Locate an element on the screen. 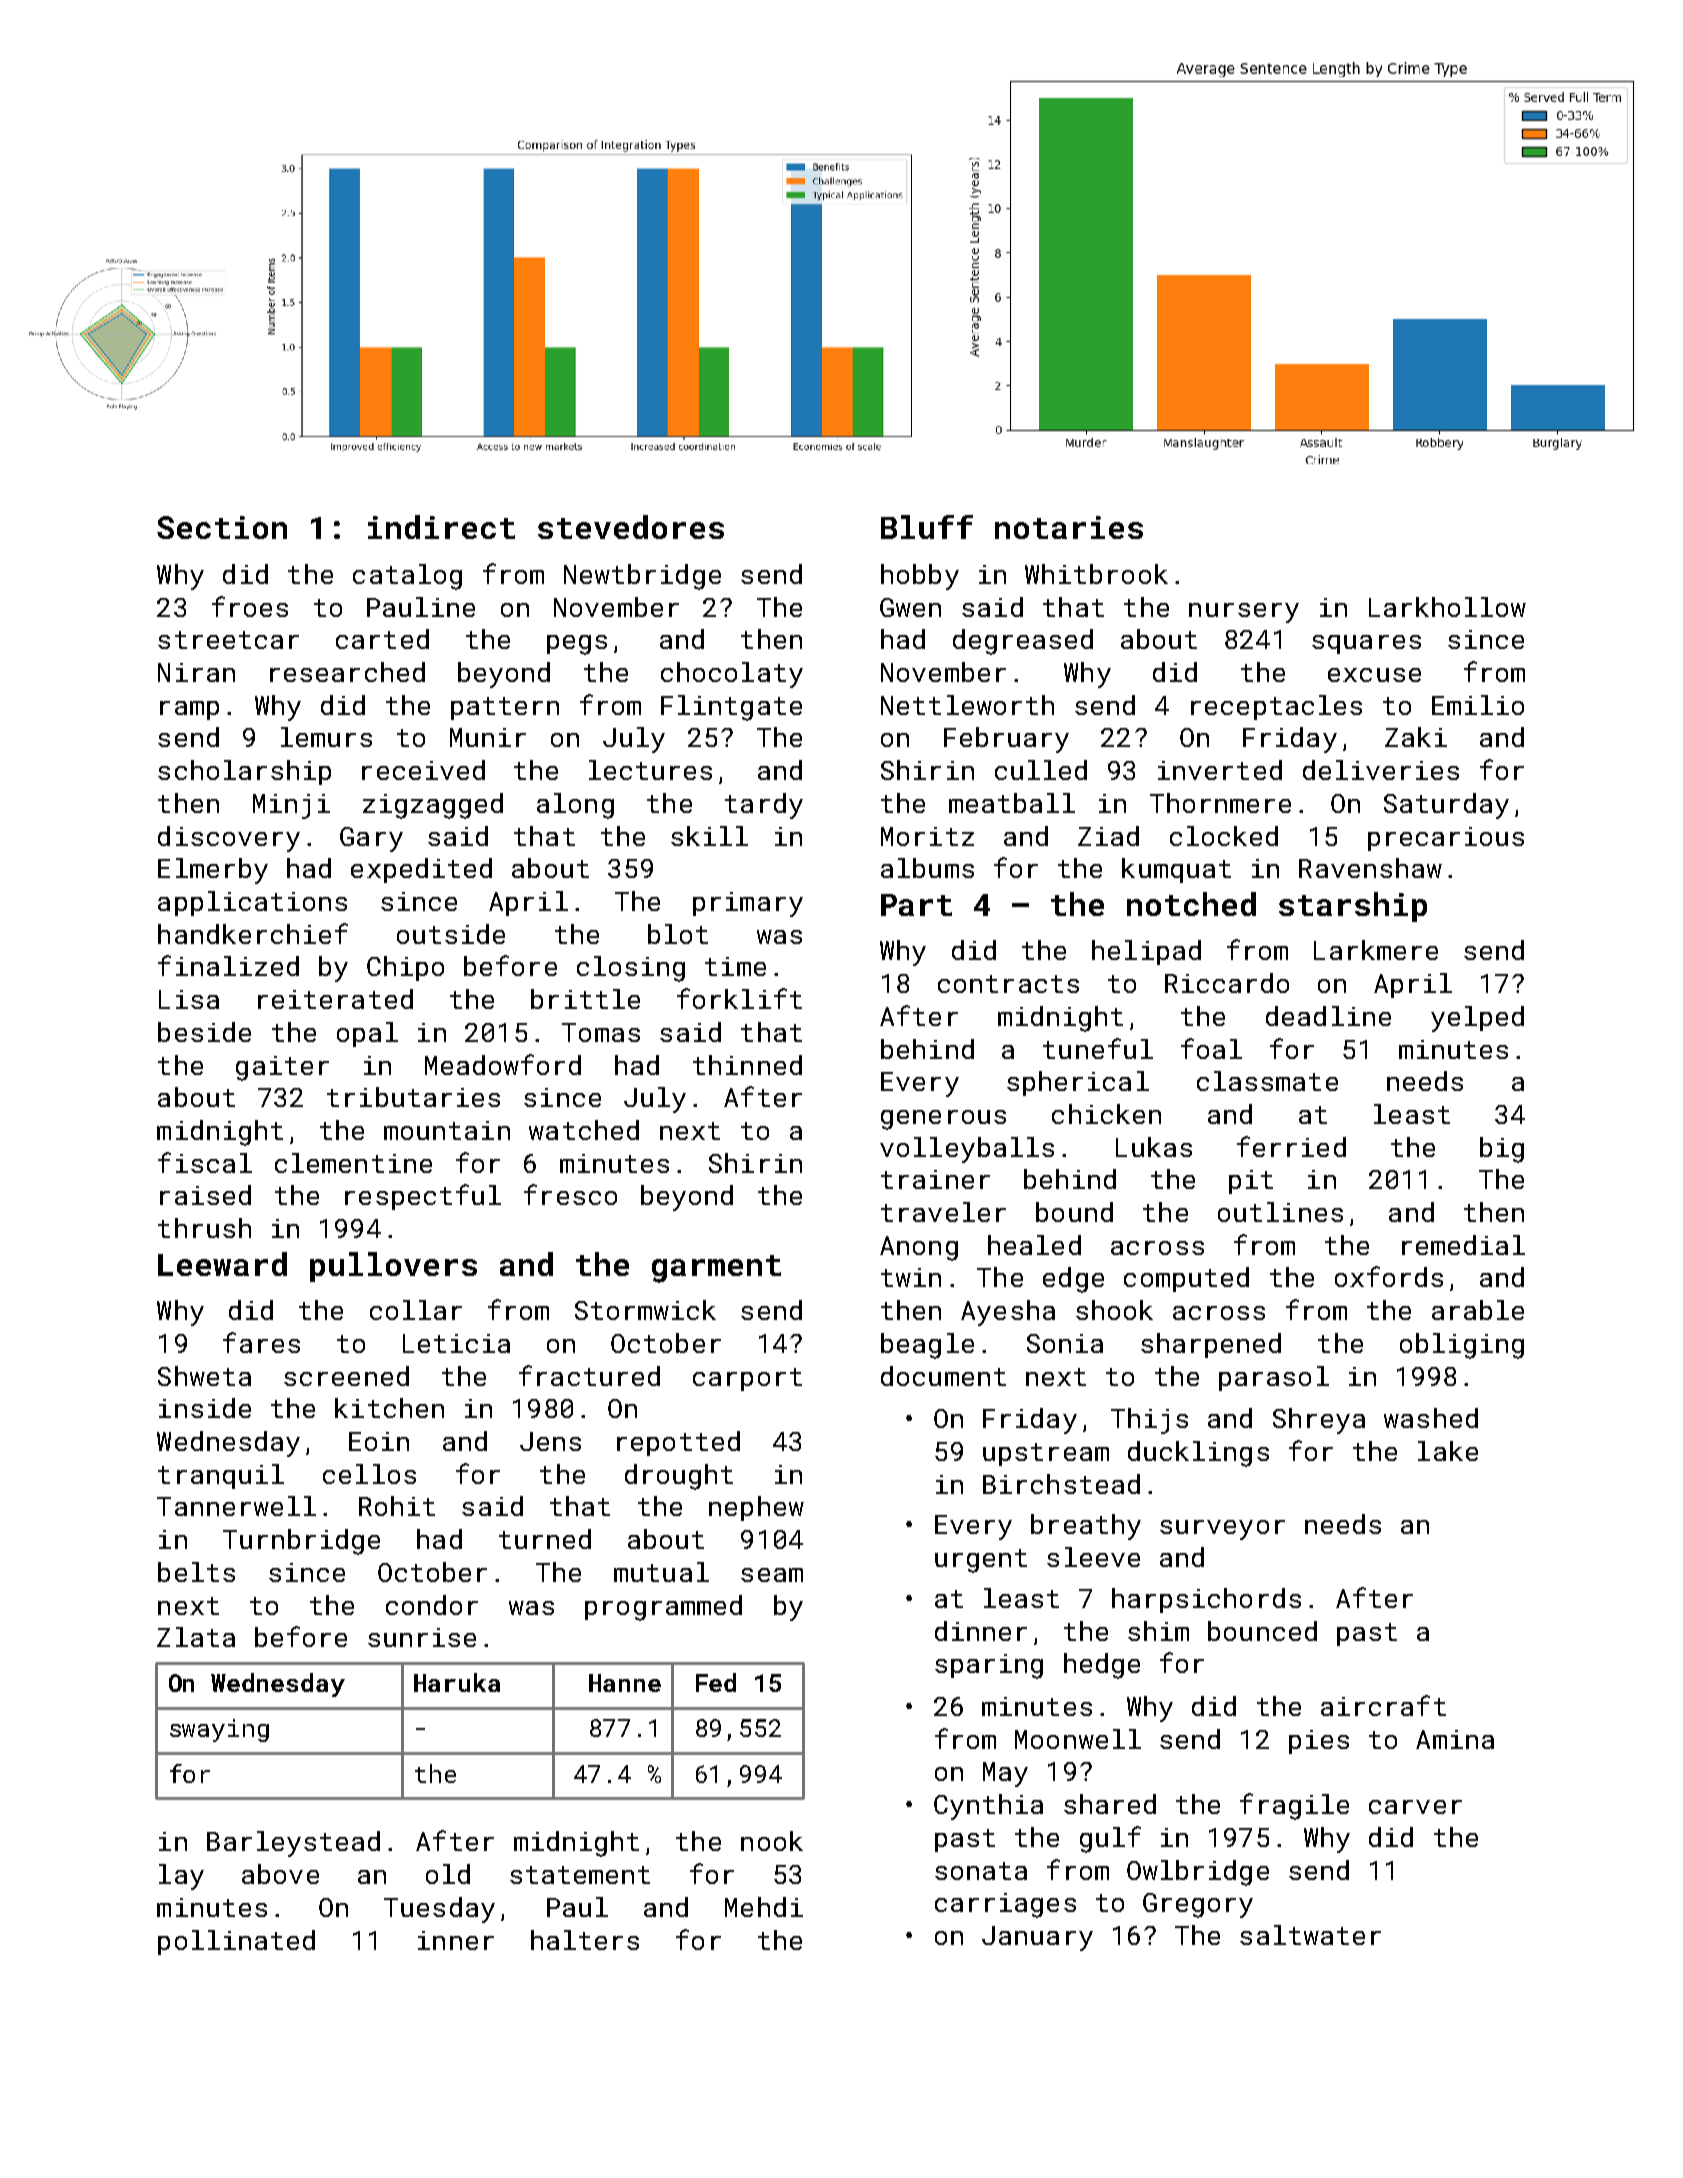 The width and height of the screenshot is (1683, 2178). Section is located at coordinates (222, 527).
